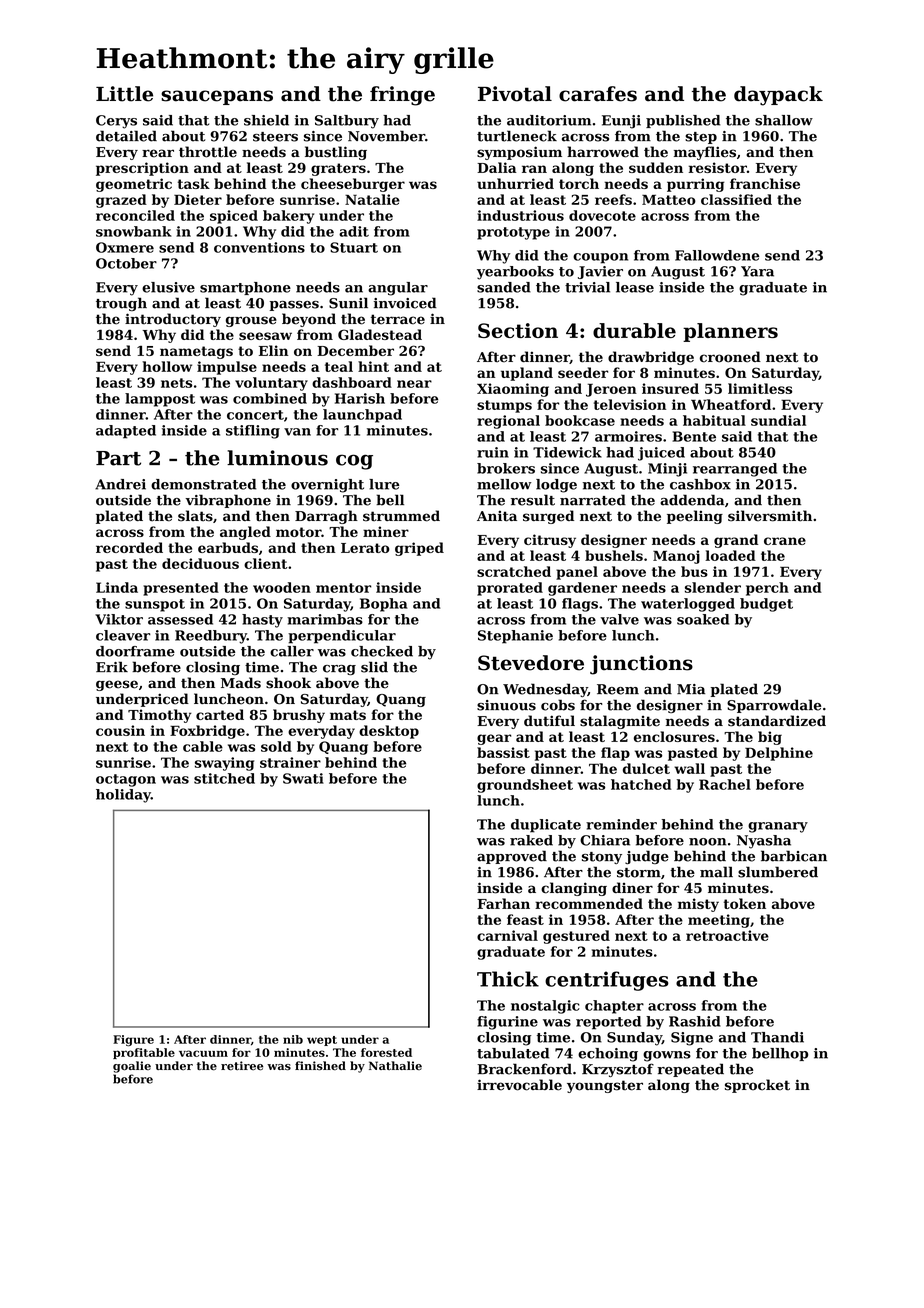 The height and width of the screenshot is (1308, 924). Describe the element at coordinates (303, 778) in the screenshot. I see `Swati` at that location.
